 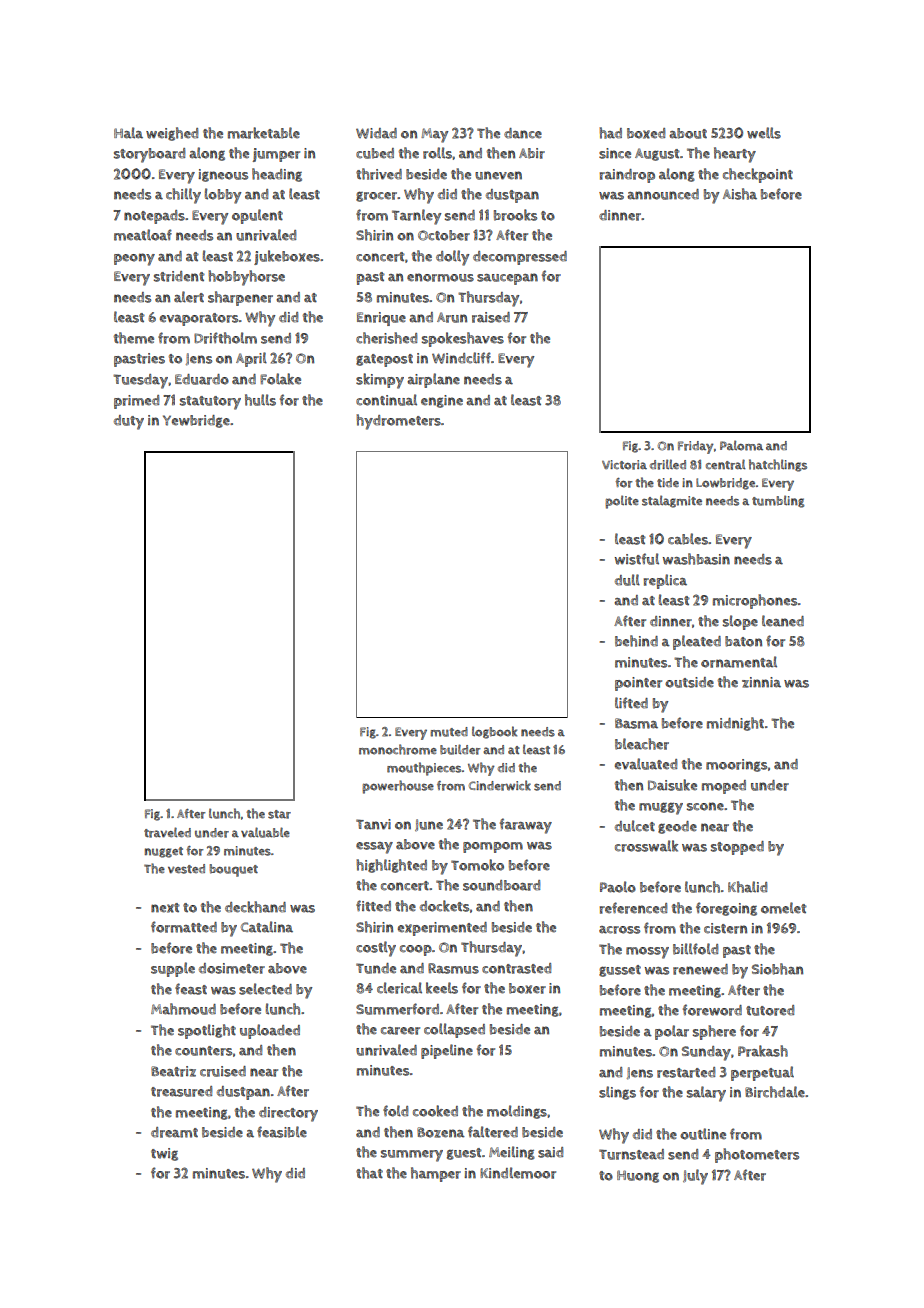 I want to click on engine, so click(x=442, y=401).
